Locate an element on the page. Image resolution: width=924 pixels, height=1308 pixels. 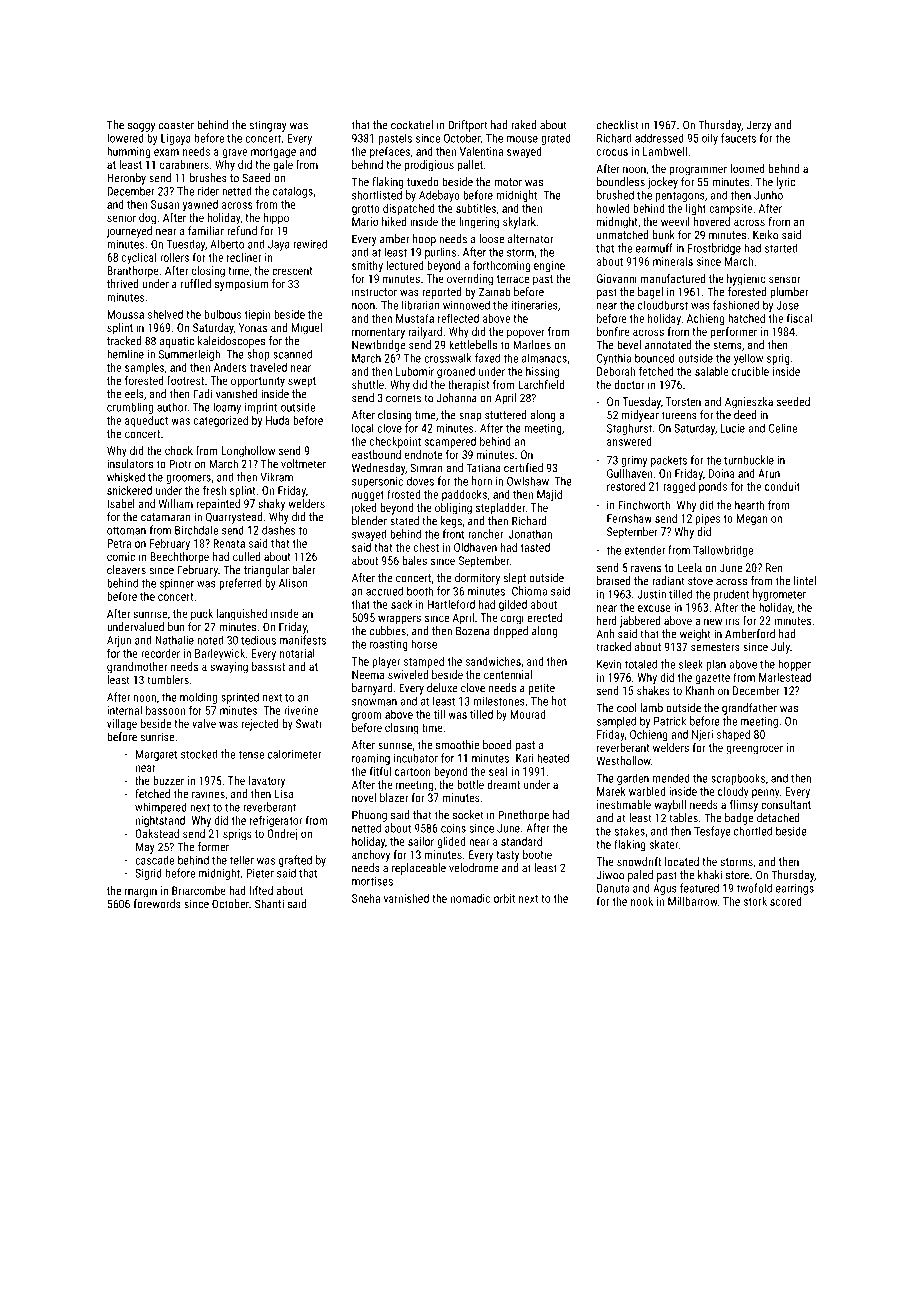
Briarcombe is located at coordinates (199, 890).
